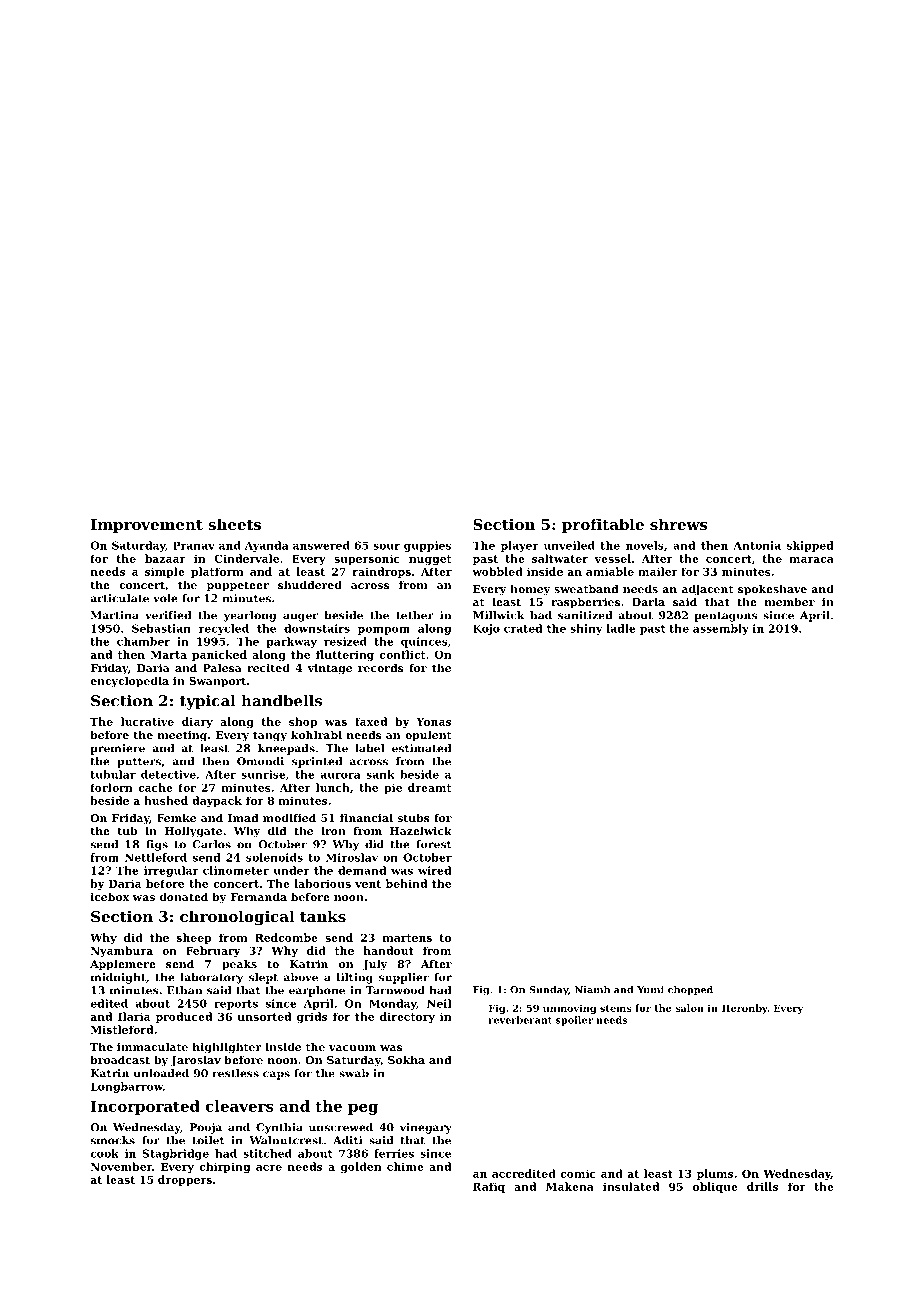  Describe the element at coordinates (234, 524) in the screenshot. I see `sheets` at that location.
